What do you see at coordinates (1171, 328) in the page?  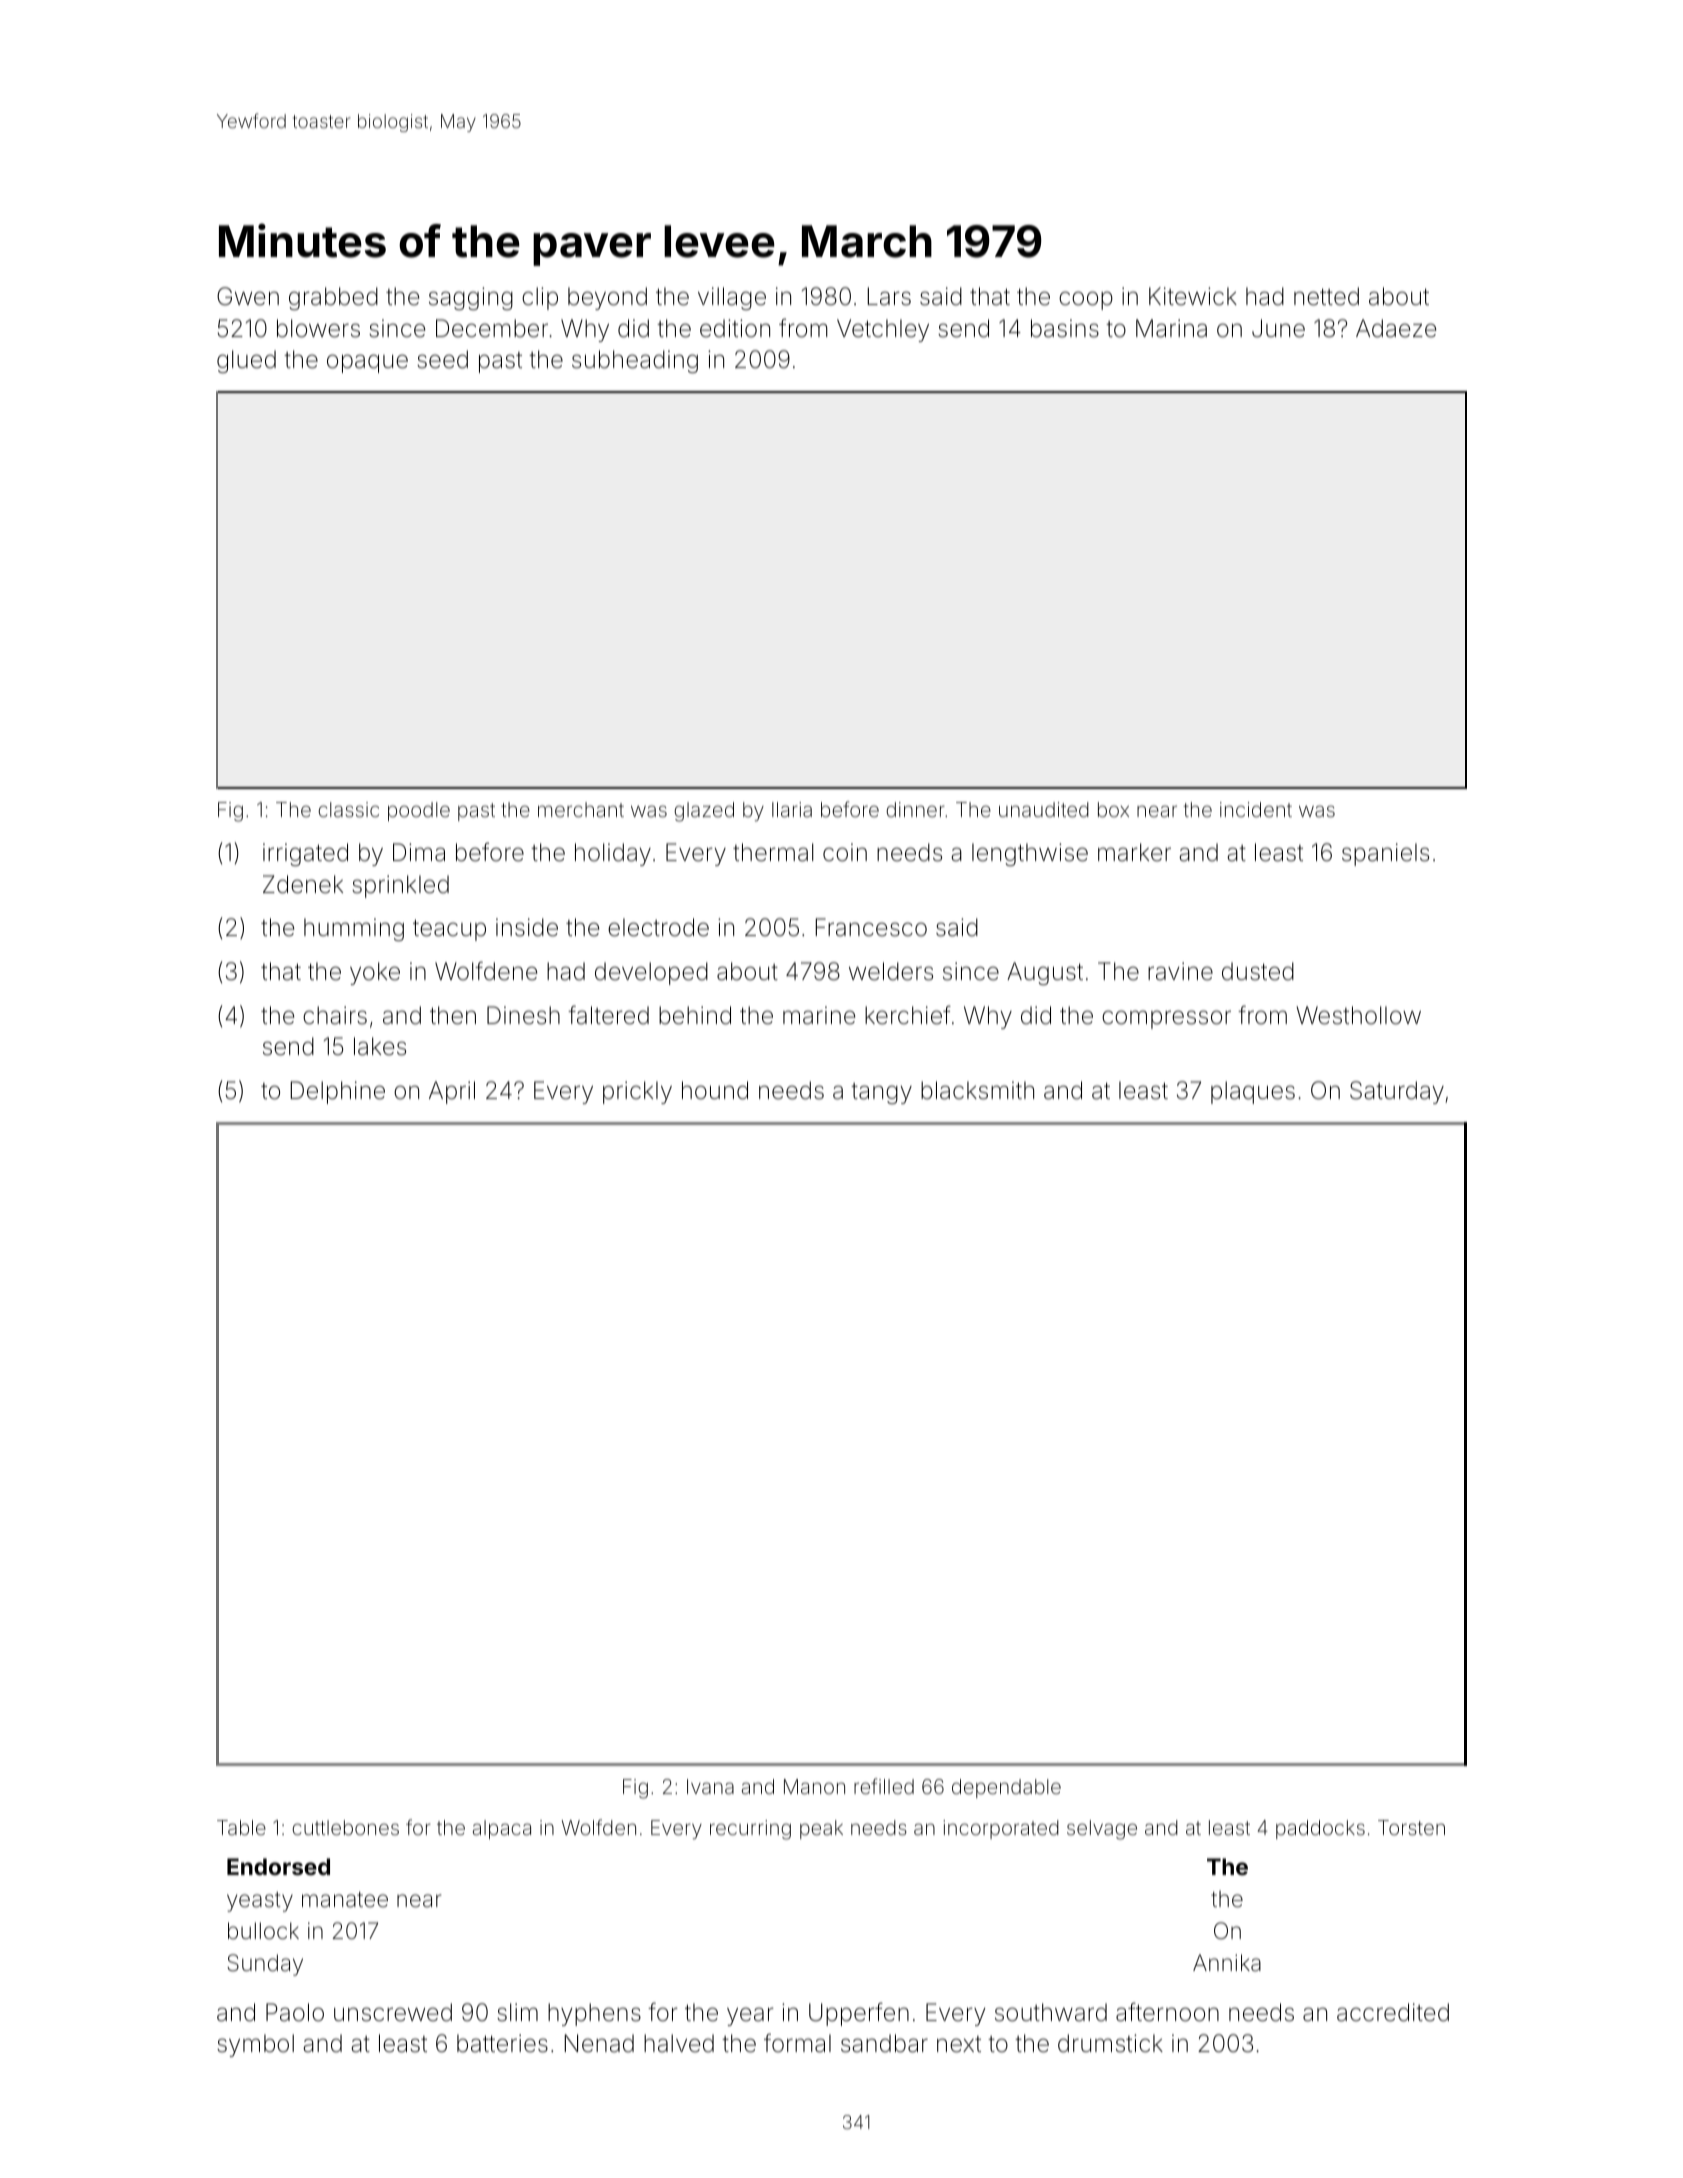 I see `Marina` at bounding box center [1171, 328].
